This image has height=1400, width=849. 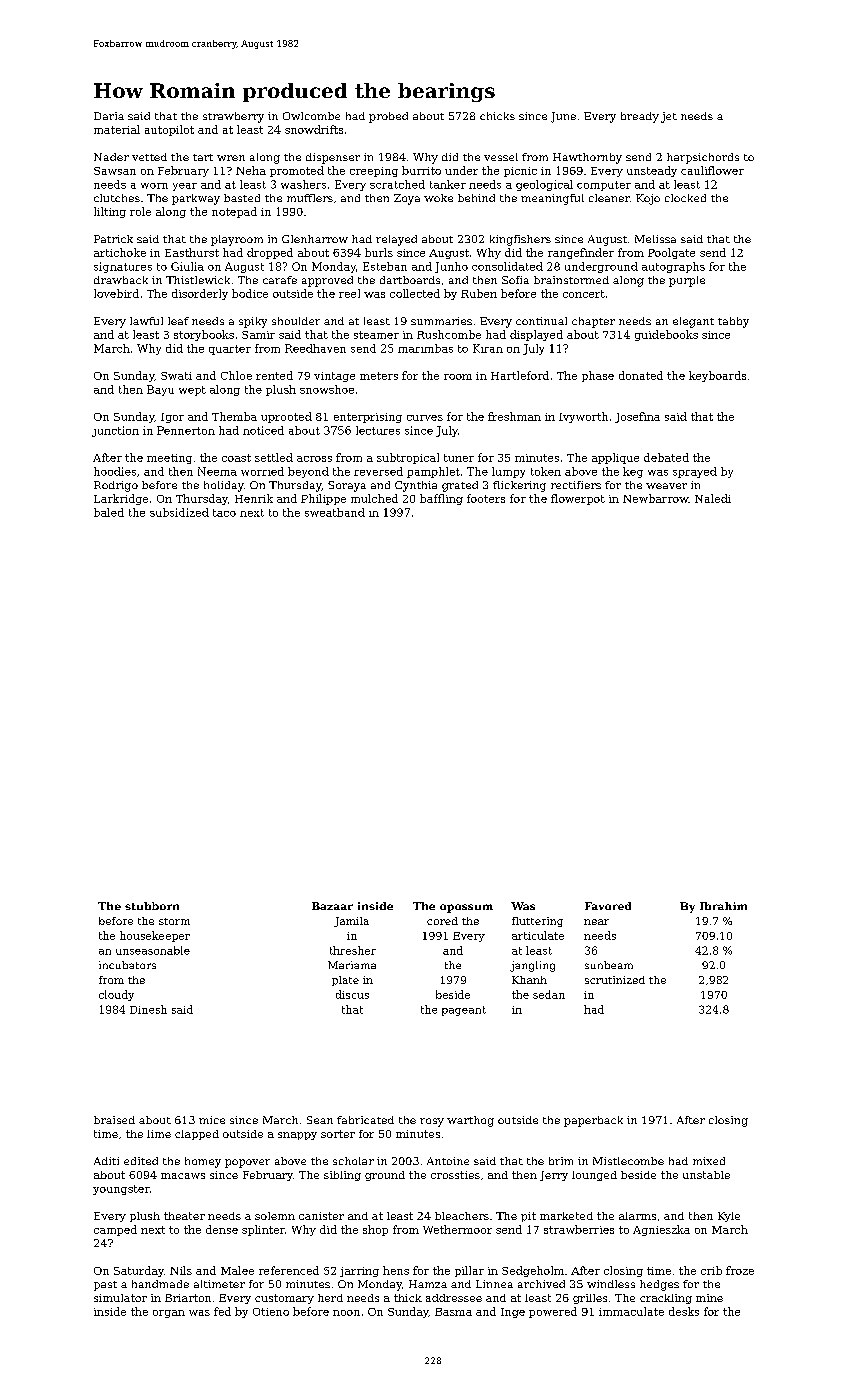 What do you see at coordinates (152, 906) in the image?
I see `stubborn` at bounding box center [152, 906].
